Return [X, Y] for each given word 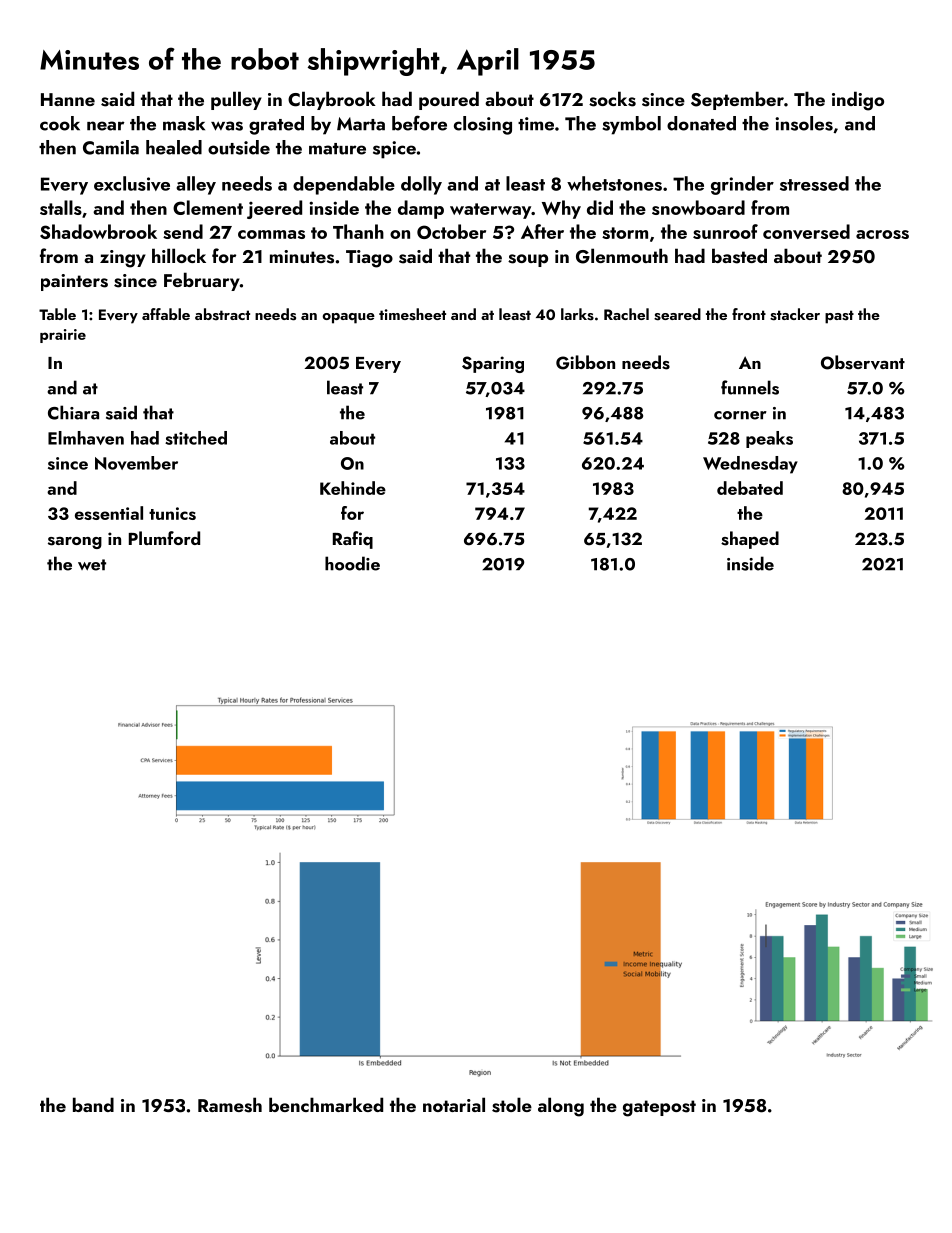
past [839, 317]
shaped [750, 540]
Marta [361, 124]
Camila [111, 147]
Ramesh [230, 1105]
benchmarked [326, 1104]
